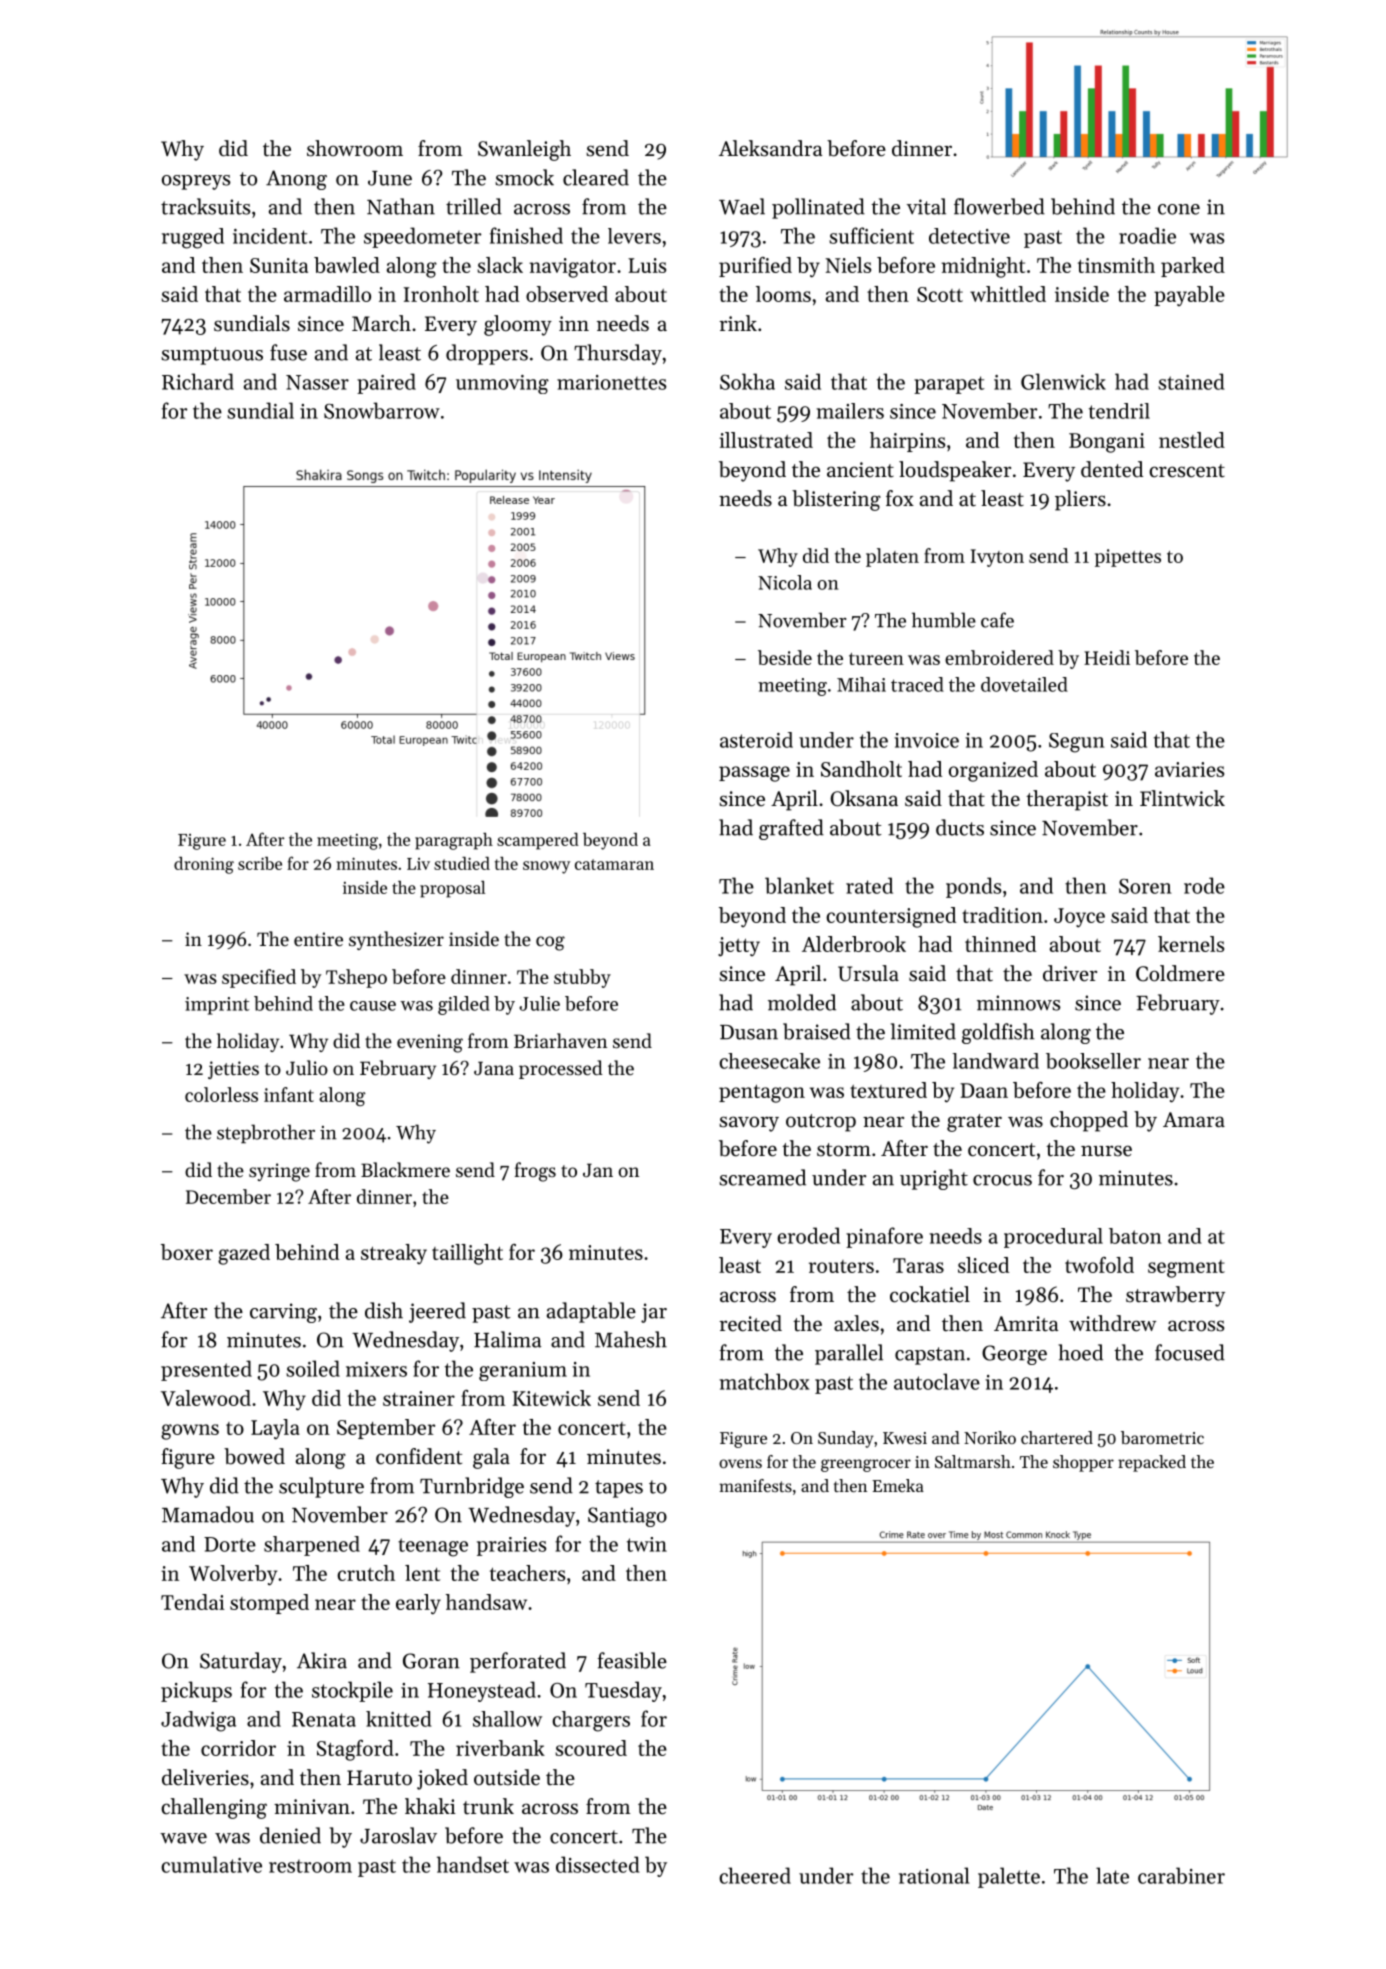 Image resolution: width=1386 pixels, height=1969 pixels. What do you see at coordinates (770, 148) in the screenshot?
I see `Aleksandra` at bounding box center [770, 148].
